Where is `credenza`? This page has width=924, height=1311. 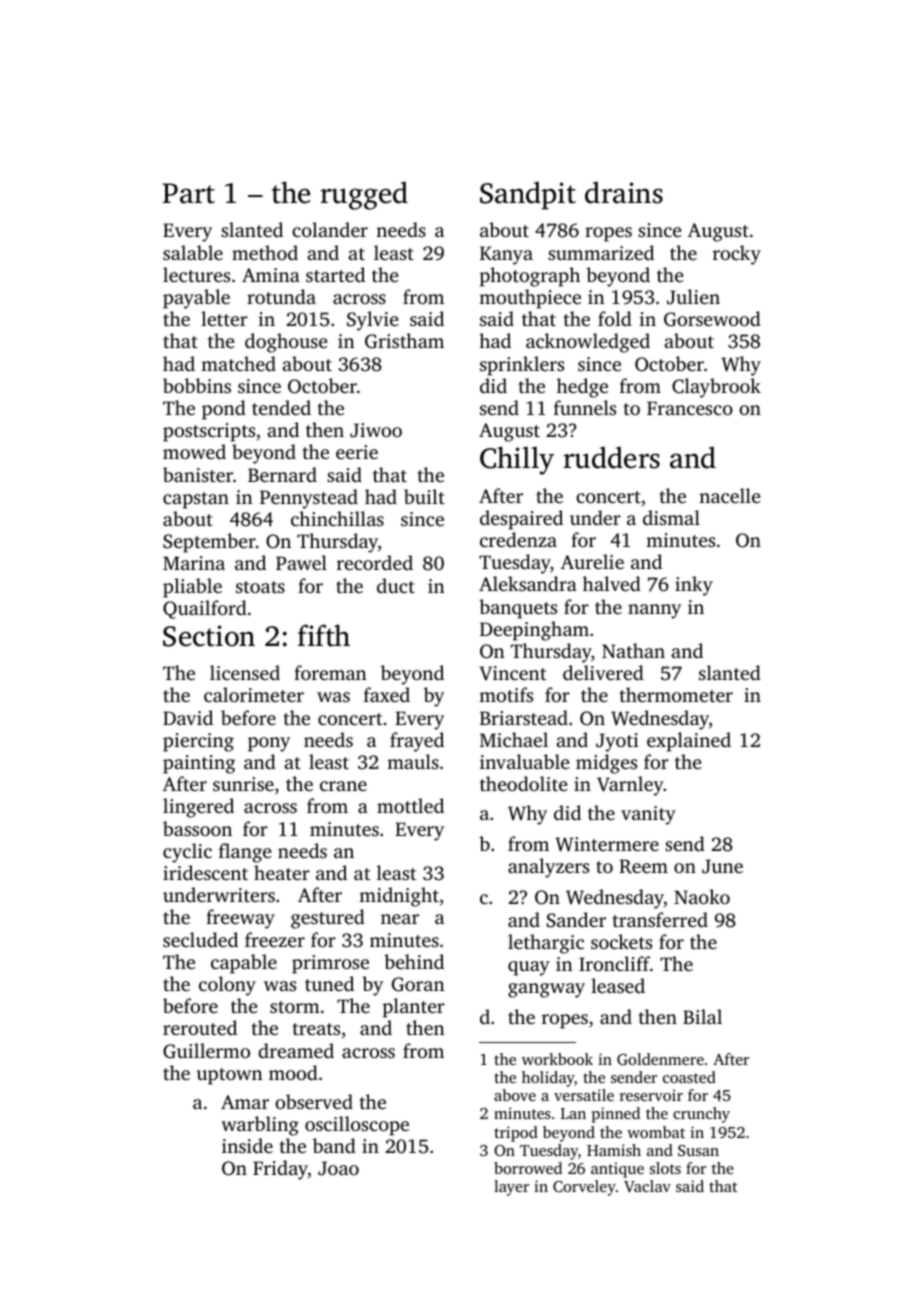 credenza is located at coordinates (518, 539).
